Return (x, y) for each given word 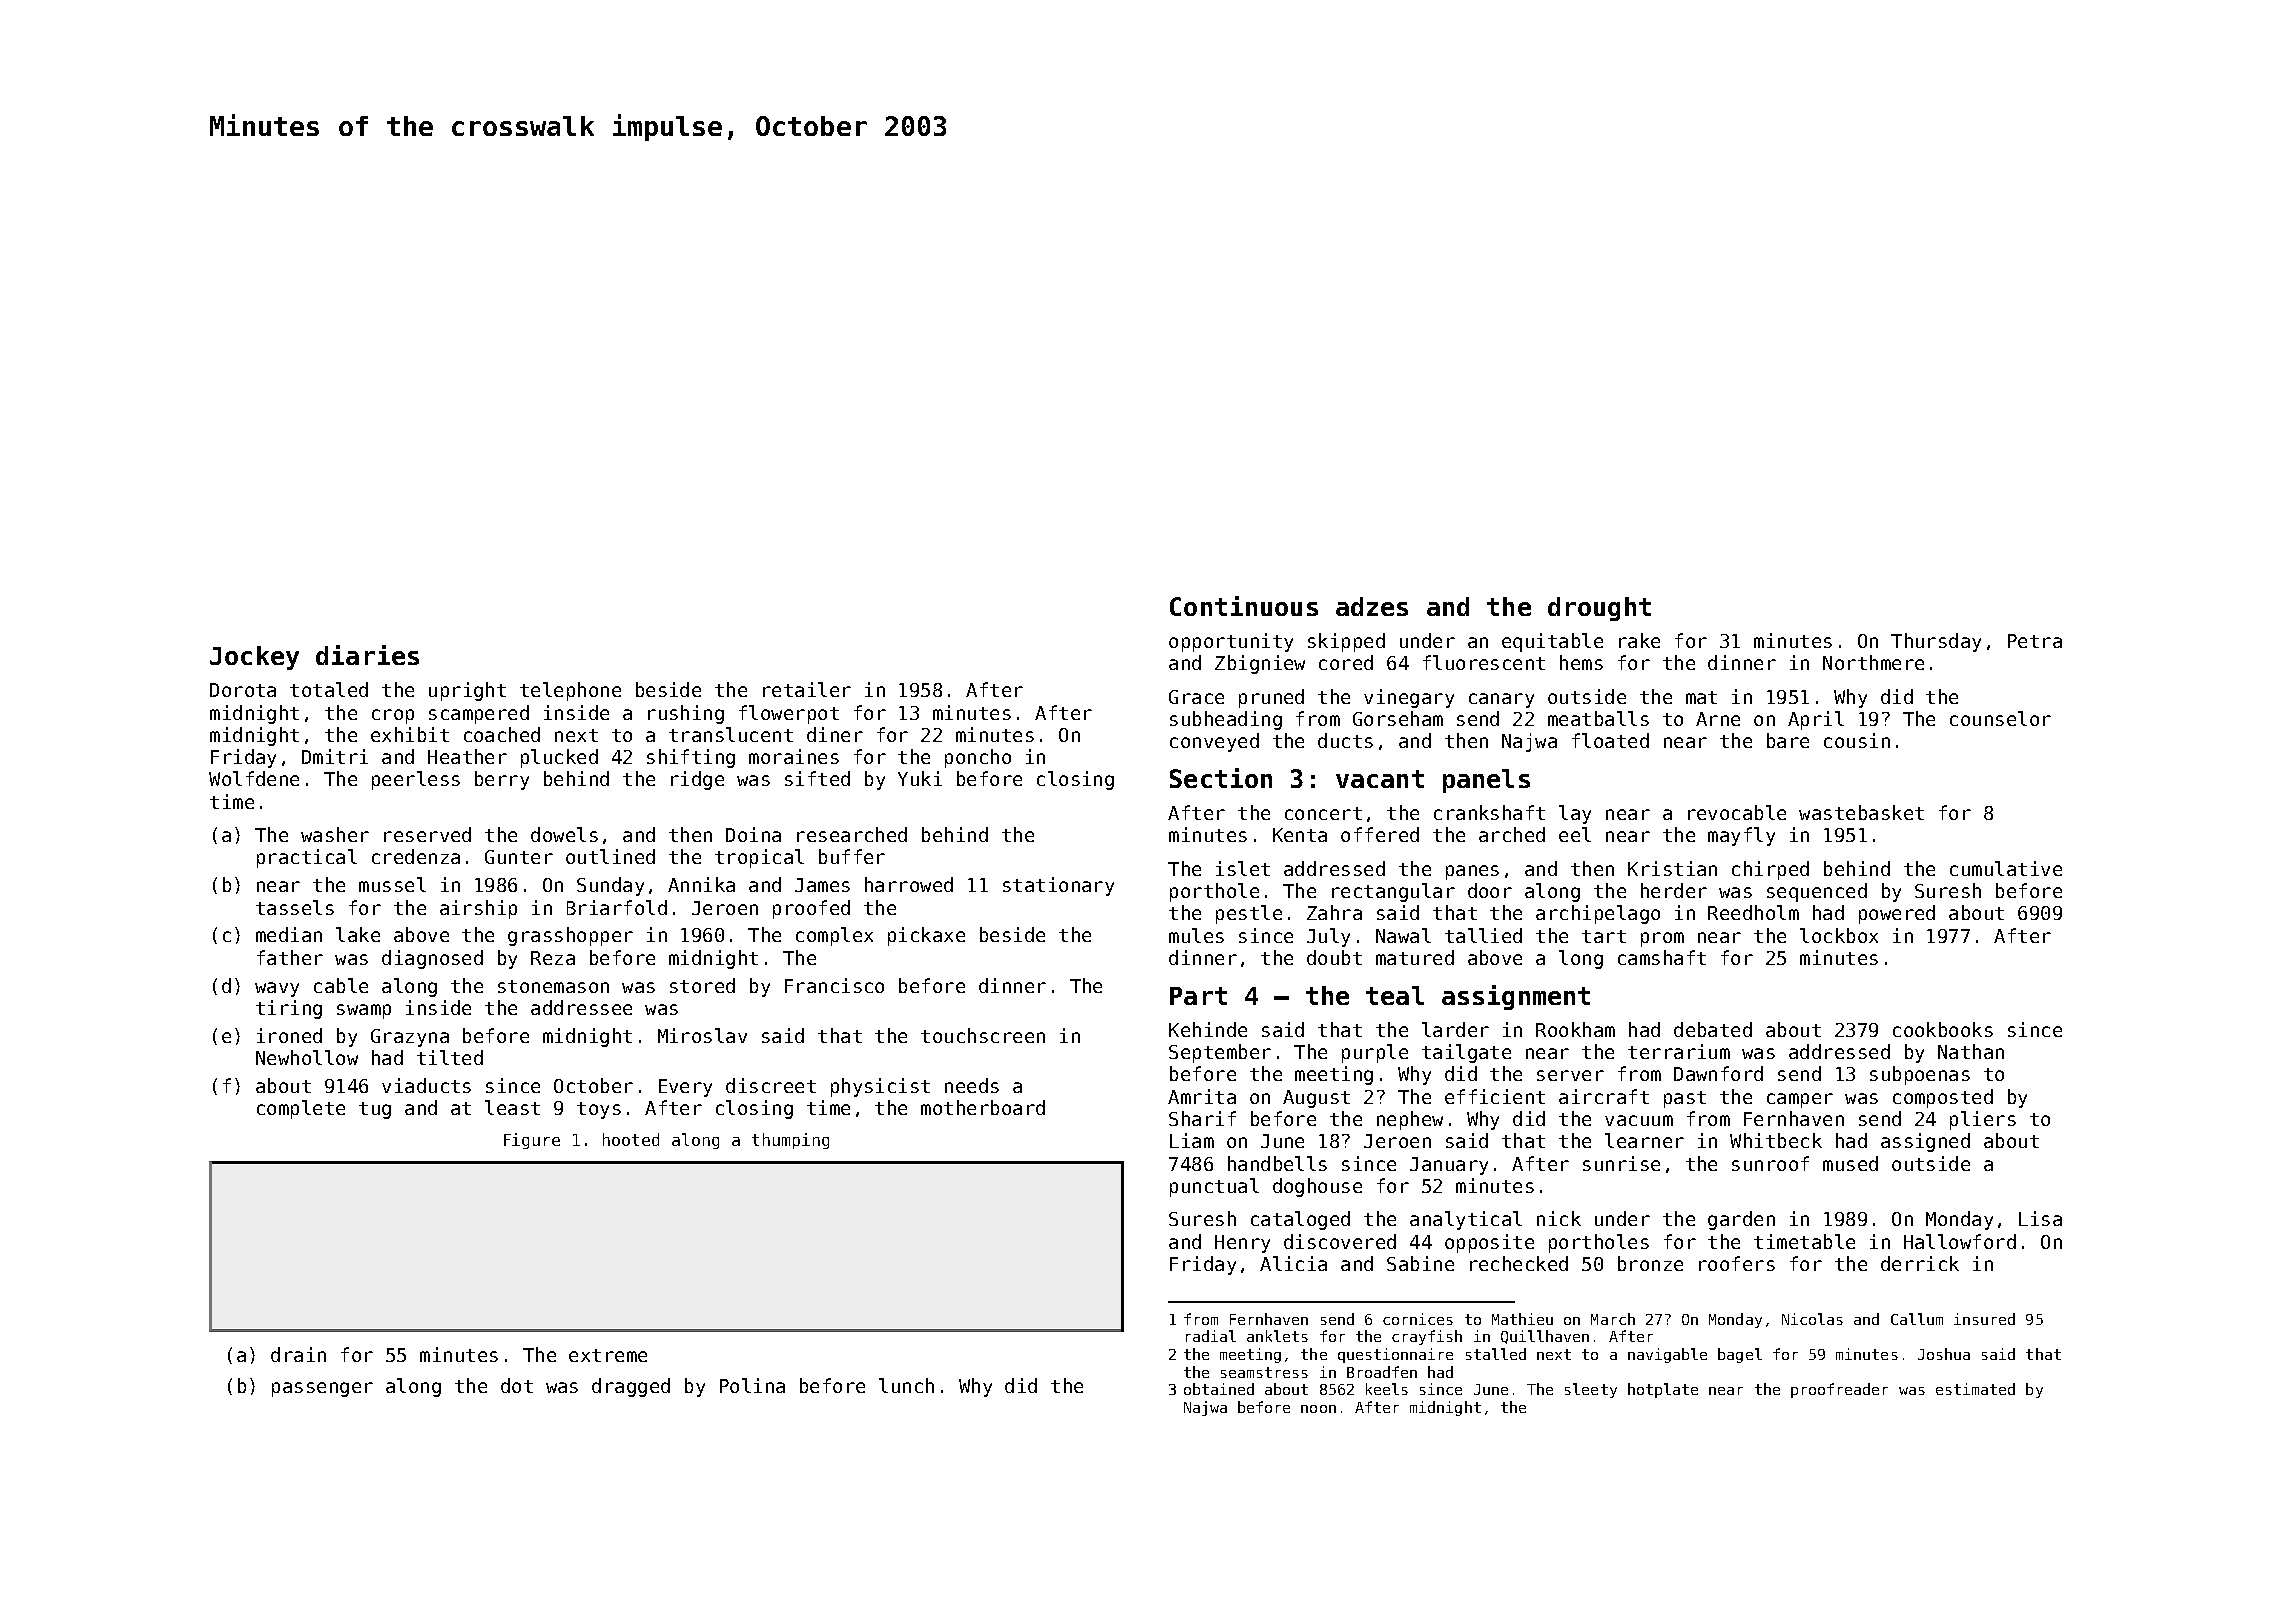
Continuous (1244, 606)
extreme (608, 1355)
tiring (289, 1009)
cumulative (2006, 868)
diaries (367, 655)
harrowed (909, 884)
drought (1599, 609)
